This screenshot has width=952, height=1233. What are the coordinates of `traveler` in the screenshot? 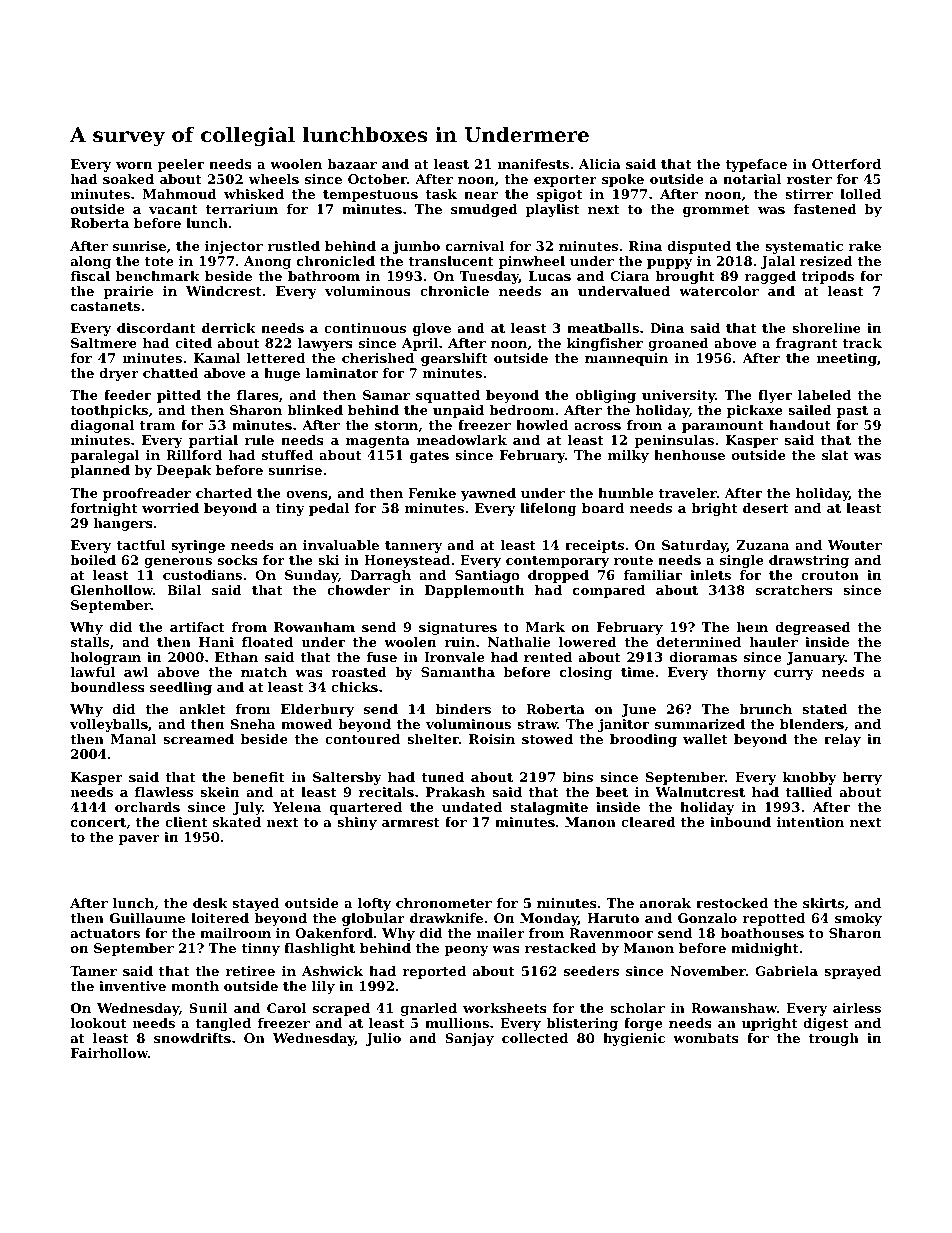 It's located at (688, 493).
